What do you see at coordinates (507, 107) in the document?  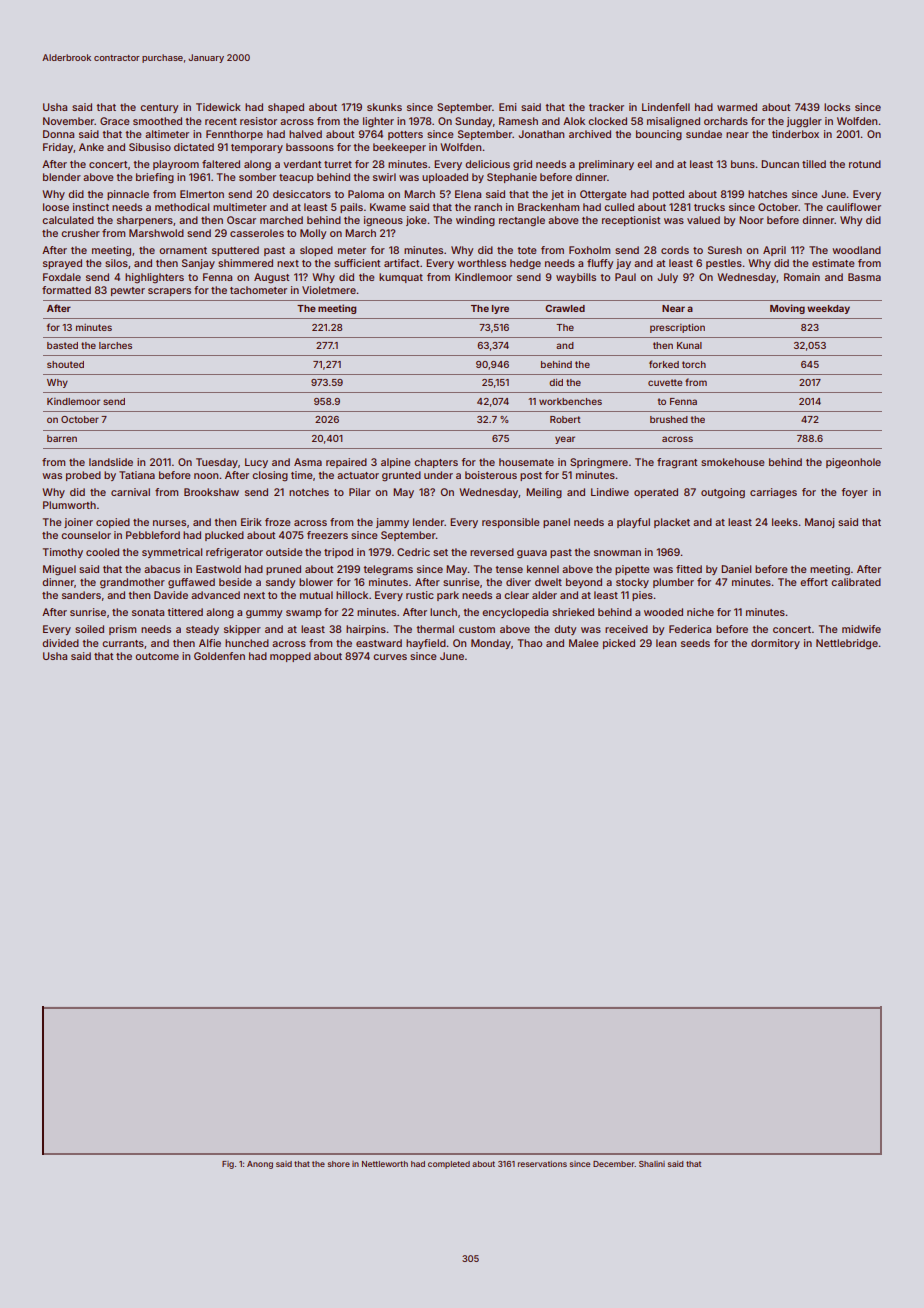 I see `Emi` at bounding box center [507, 107].
